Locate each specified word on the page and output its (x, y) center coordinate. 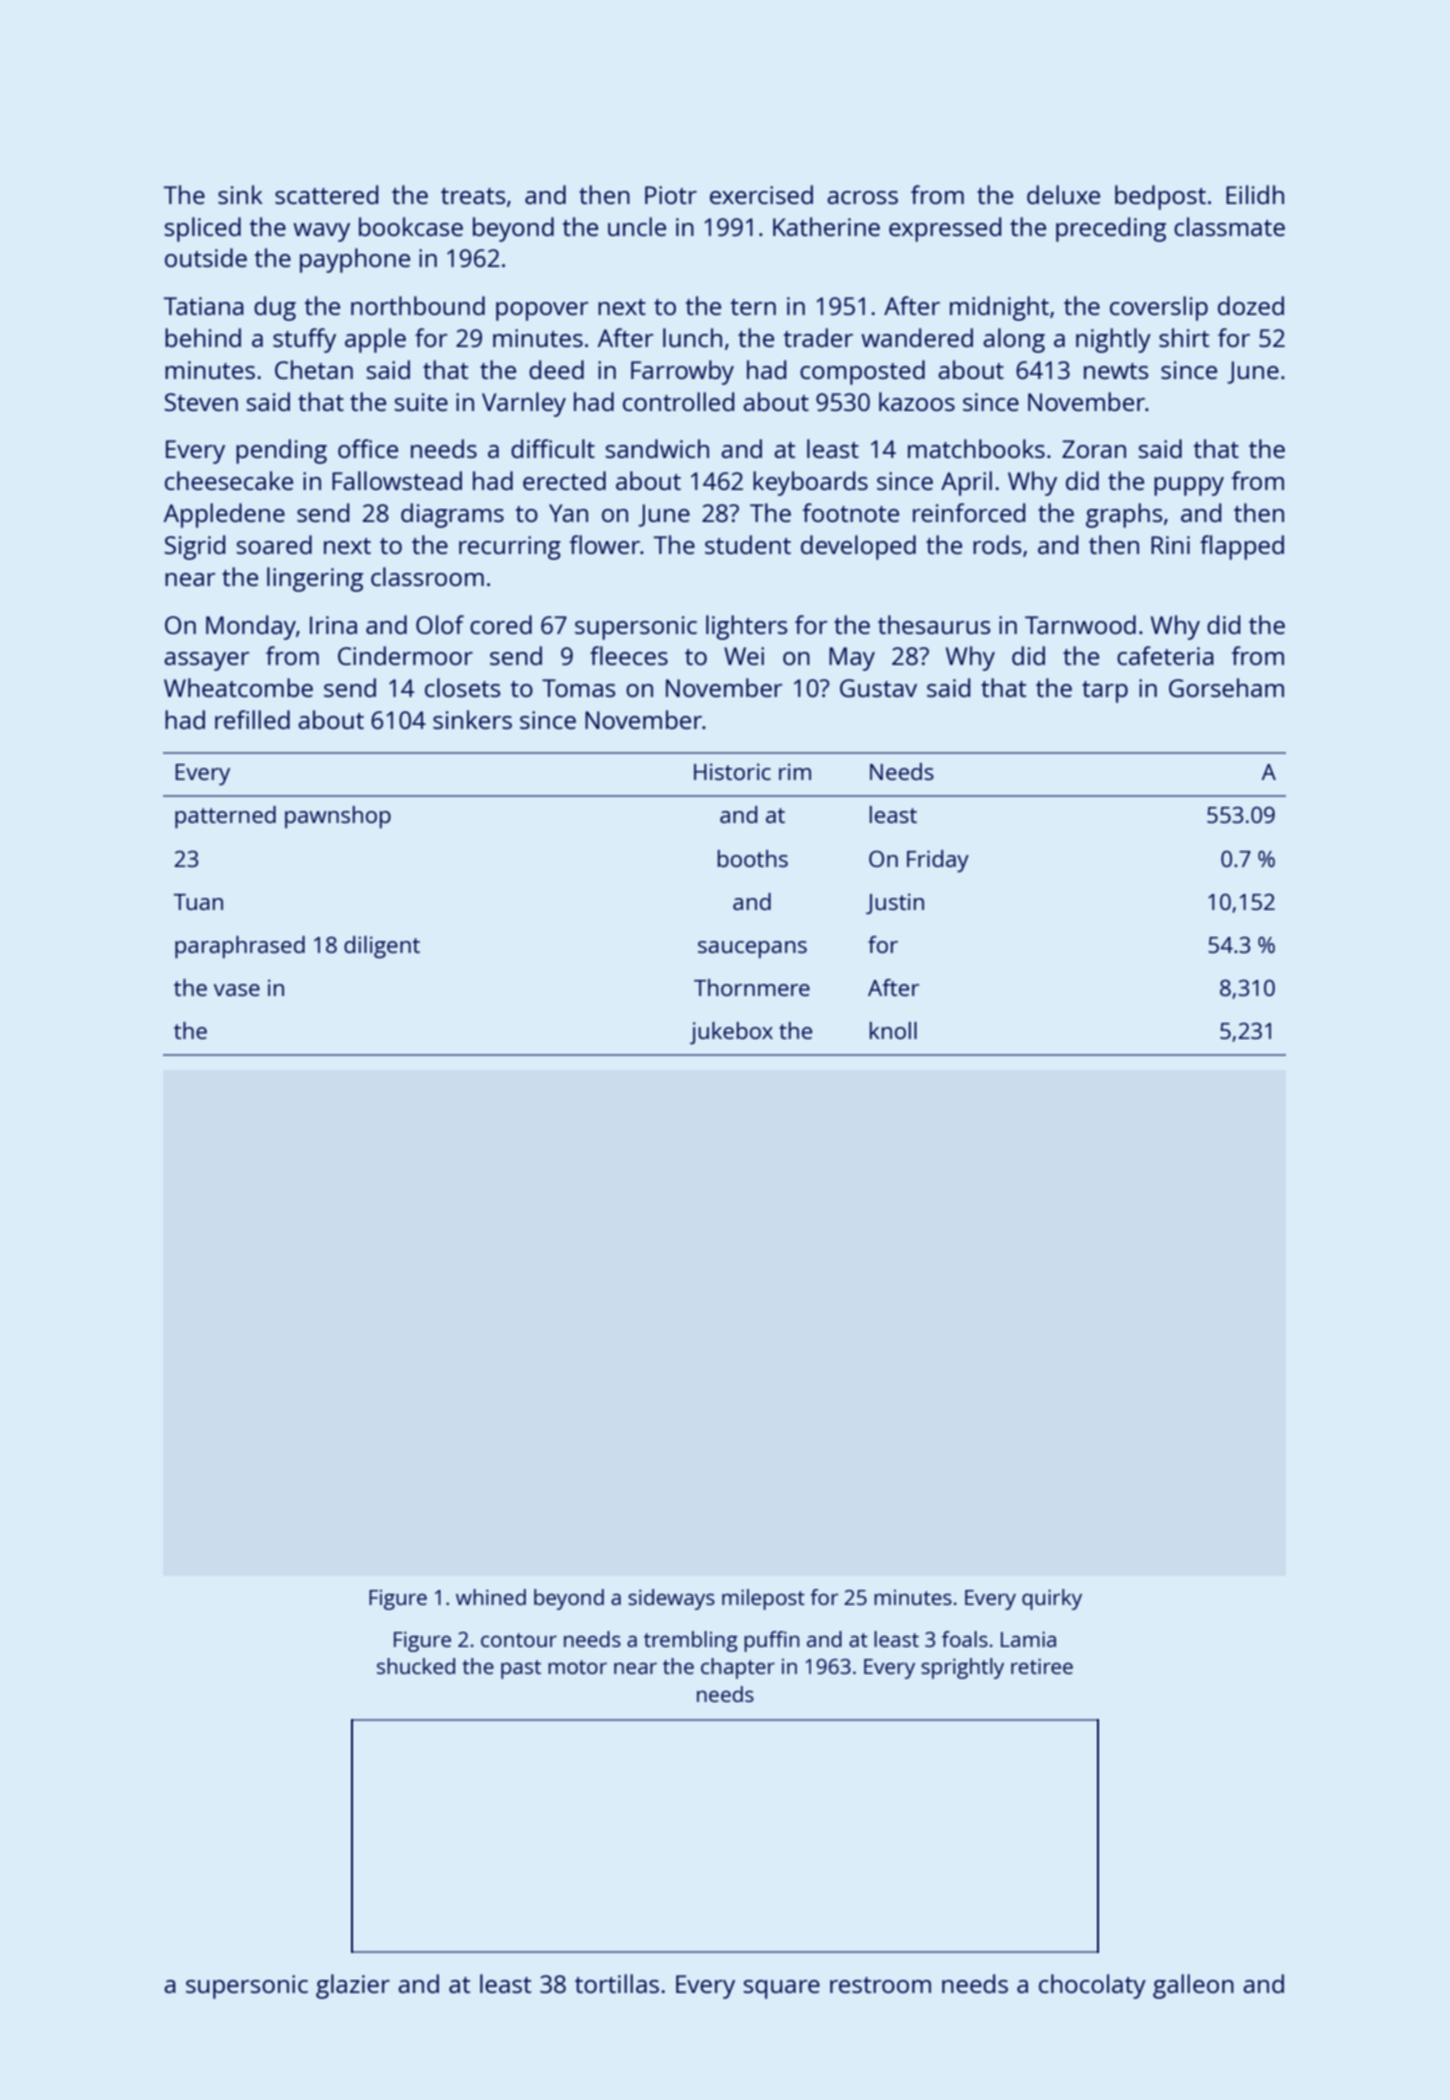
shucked (416, 1666)
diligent (382, 947)
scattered (326, 194)
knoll (893, 1030)
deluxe (1063, 194)
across (862, 197)
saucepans (752, 949)
